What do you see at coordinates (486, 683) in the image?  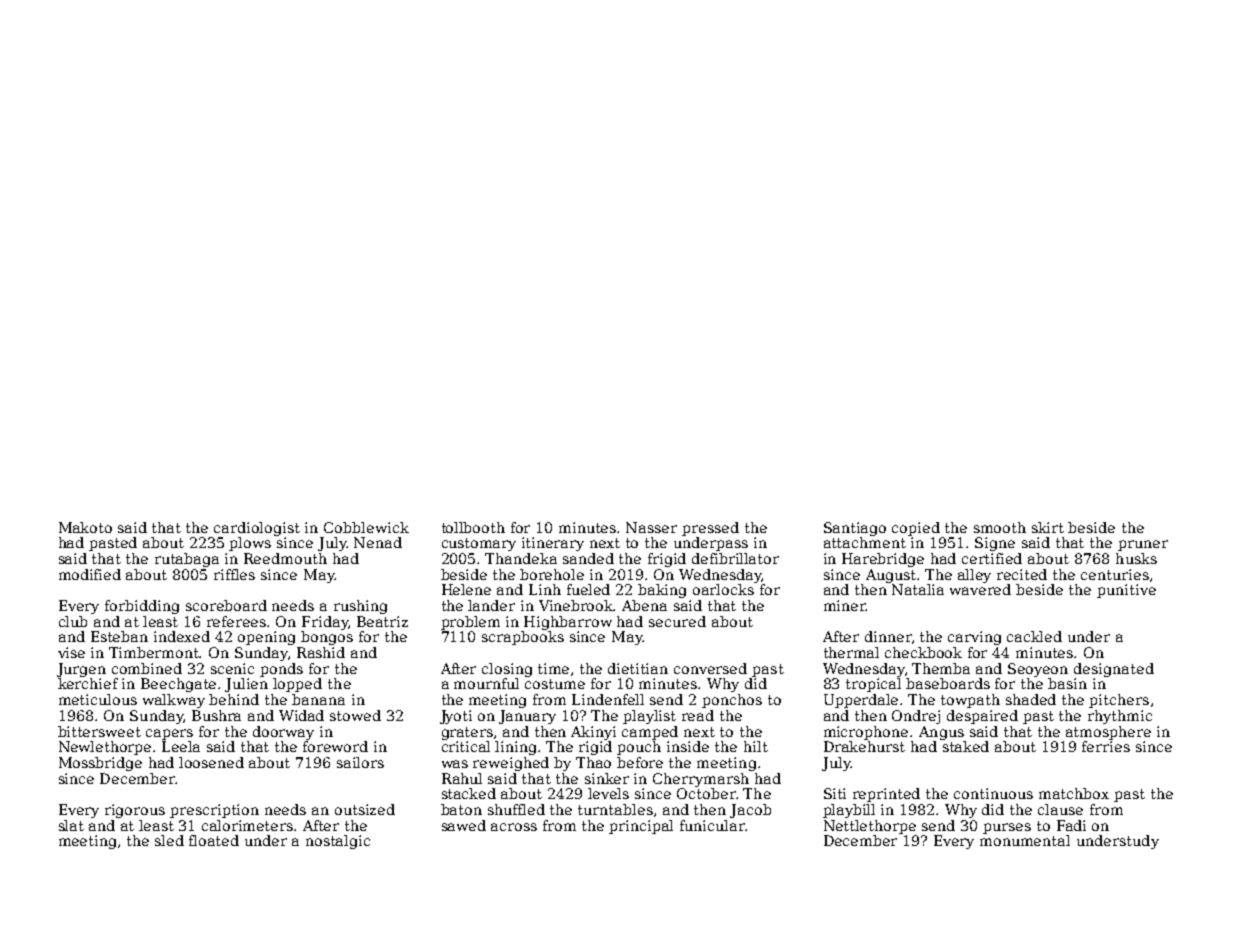 I see `mournful` at bounding box center [486, 683].
